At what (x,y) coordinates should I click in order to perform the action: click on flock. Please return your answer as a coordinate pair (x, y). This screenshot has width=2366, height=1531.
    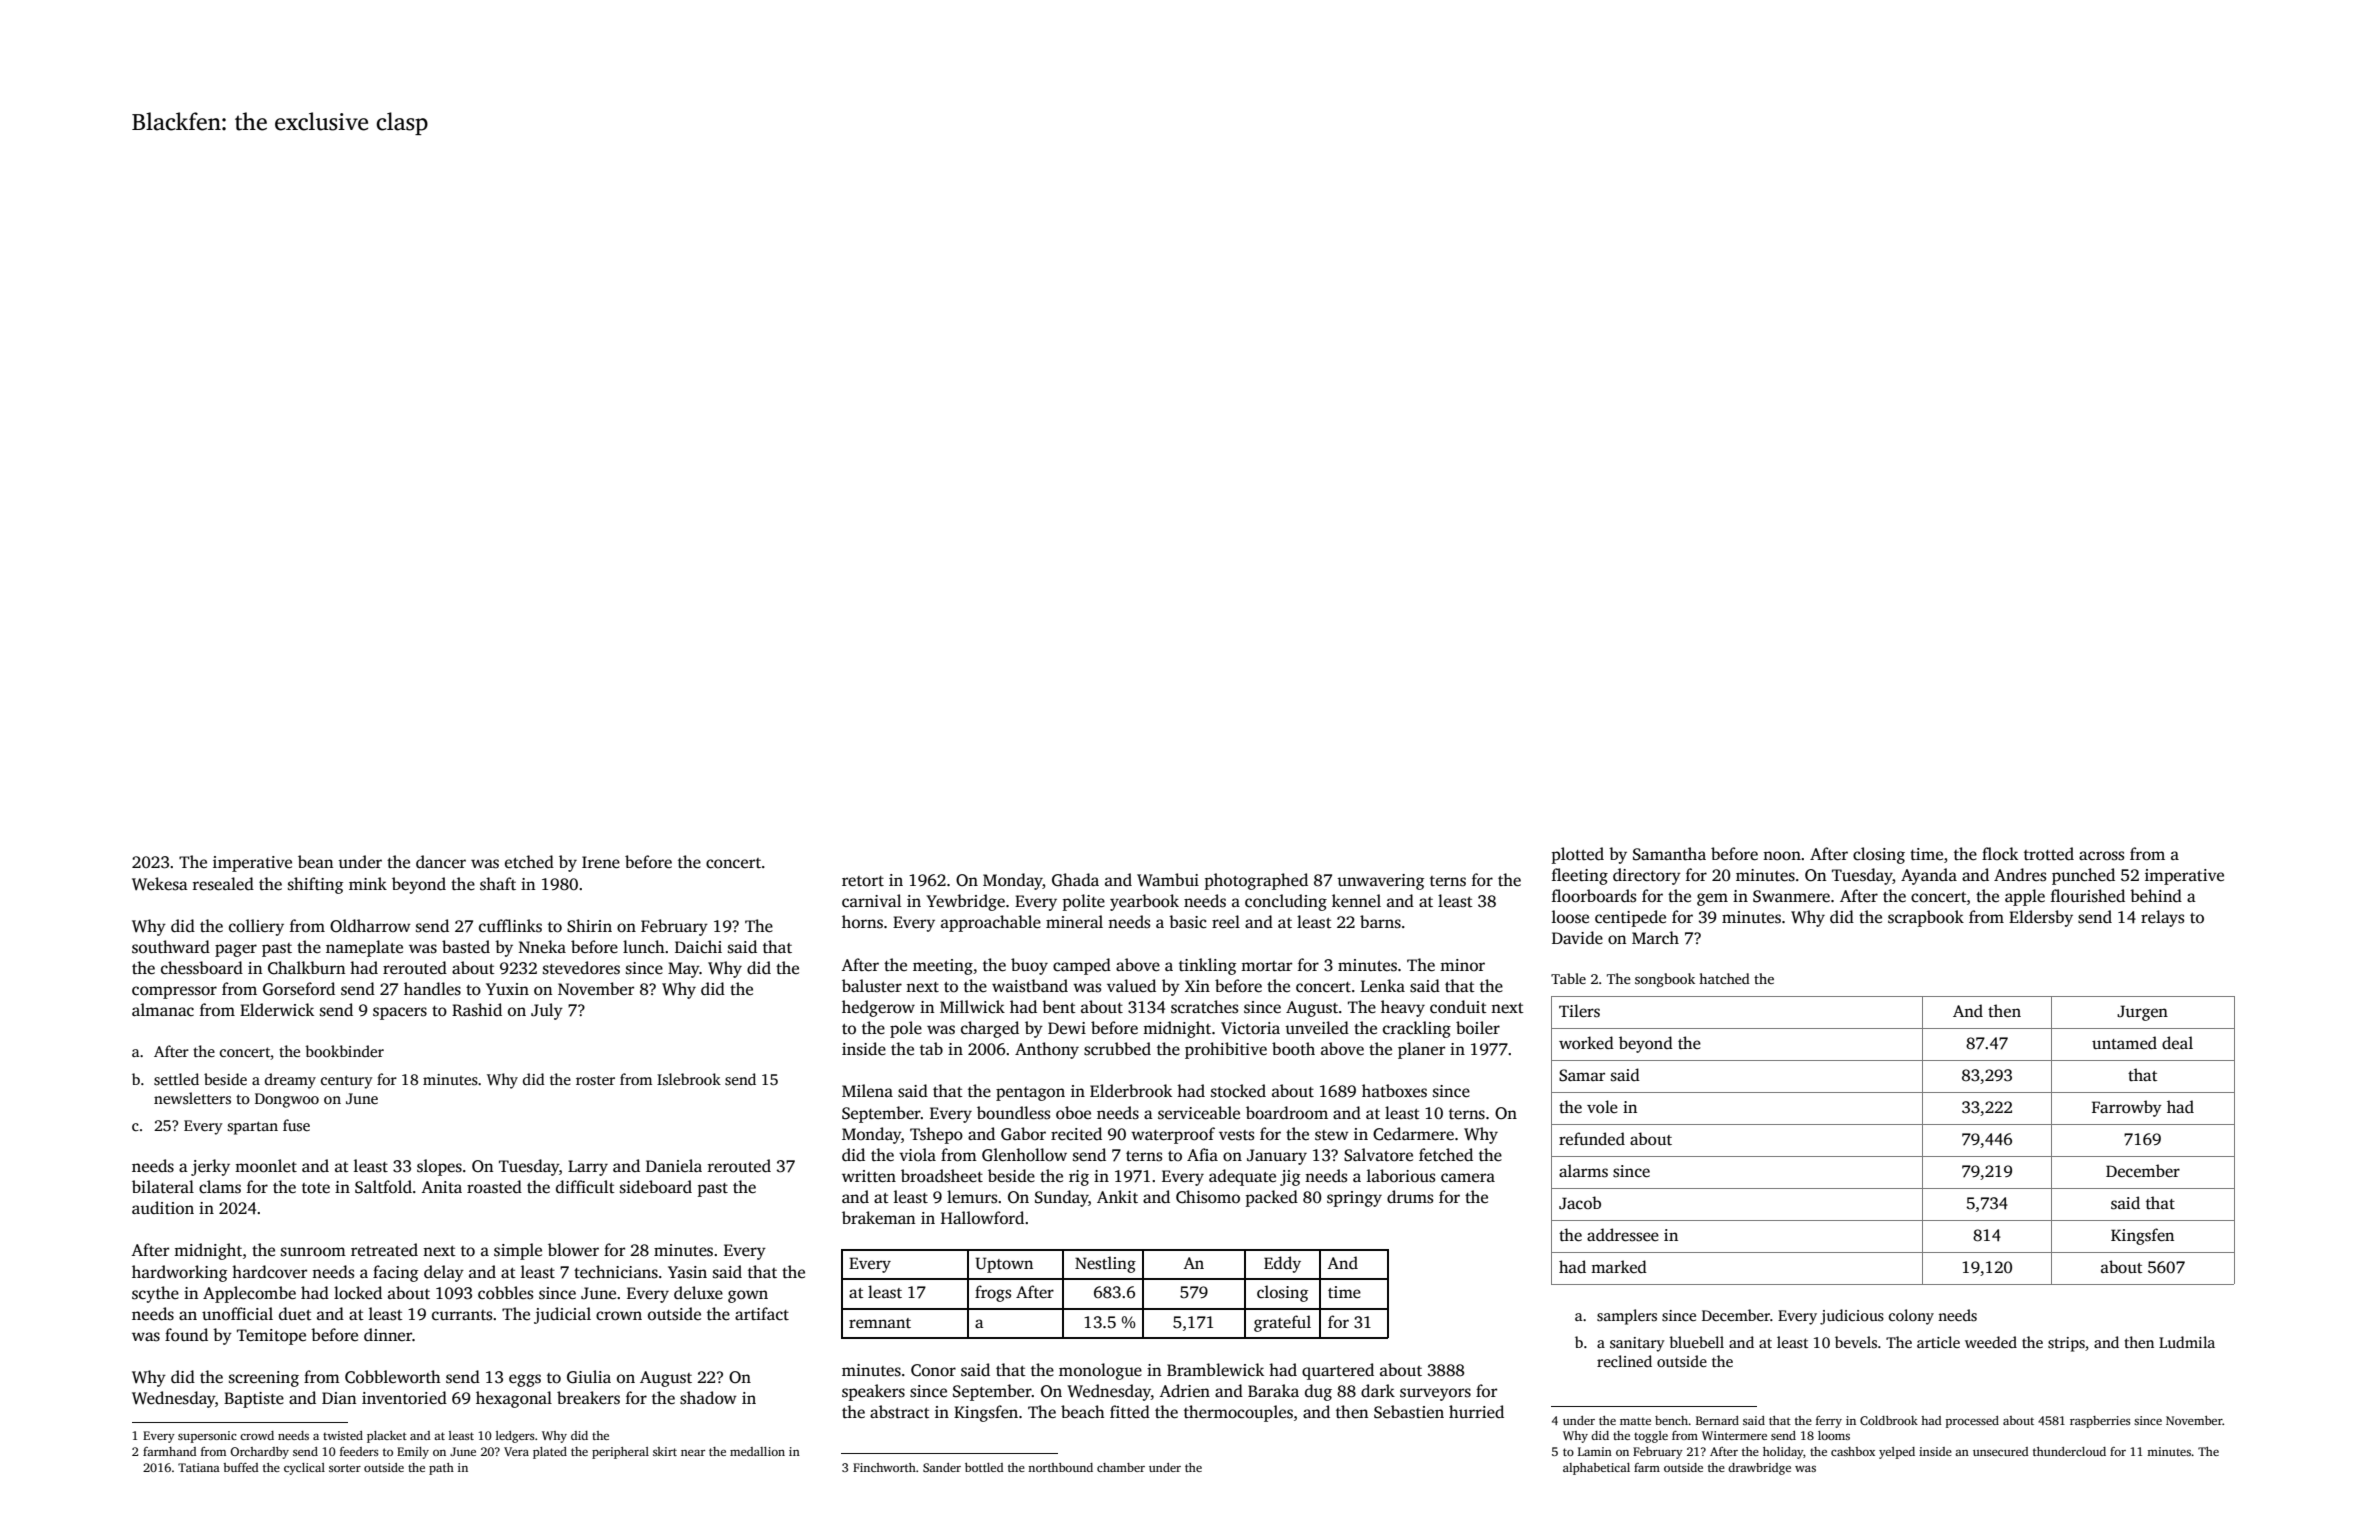
    Looking at the image, I should click on (2000, 854).
